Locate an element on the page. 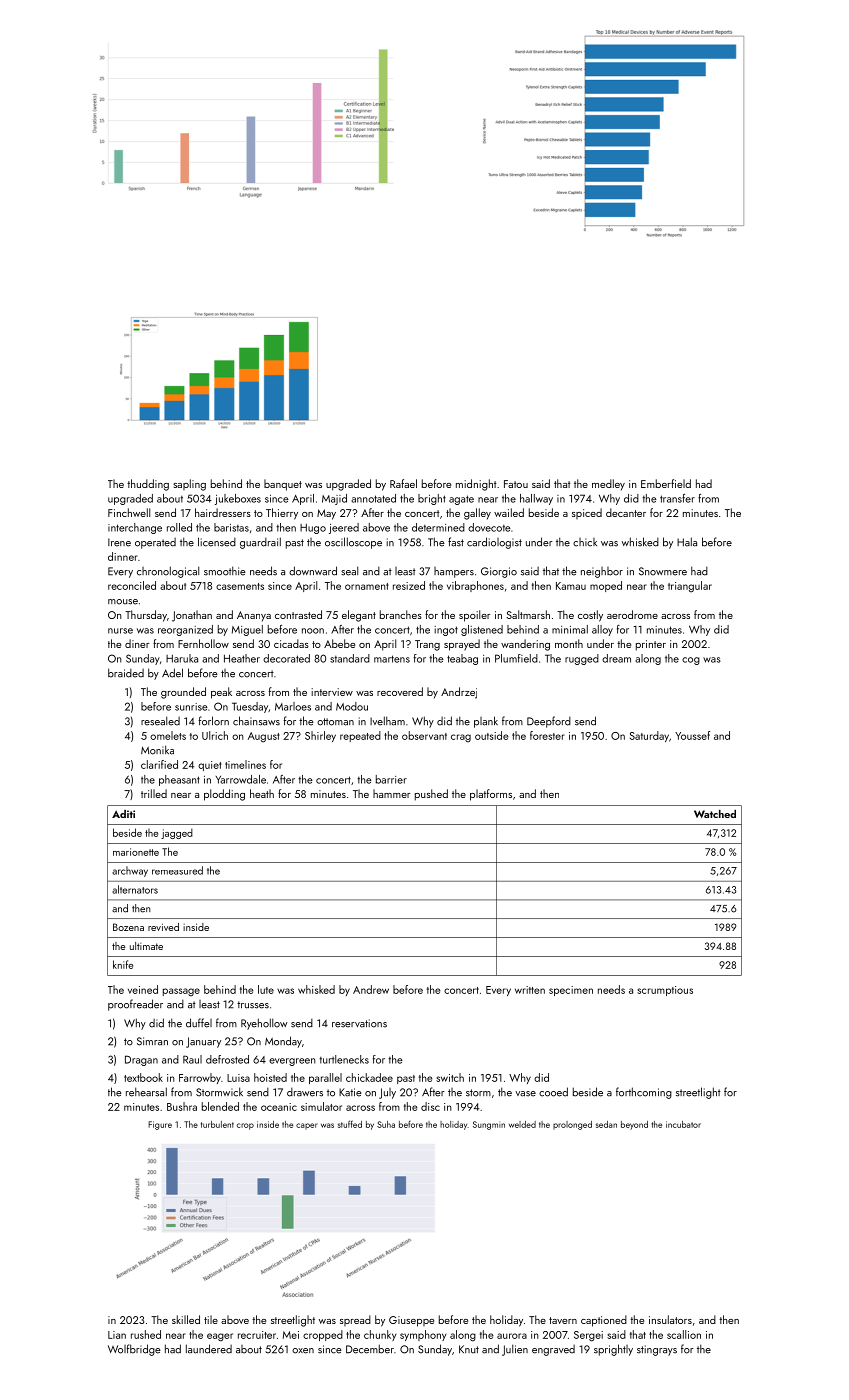 The image size is (849, 1400). Watched is located at coordinates (715, 814).
